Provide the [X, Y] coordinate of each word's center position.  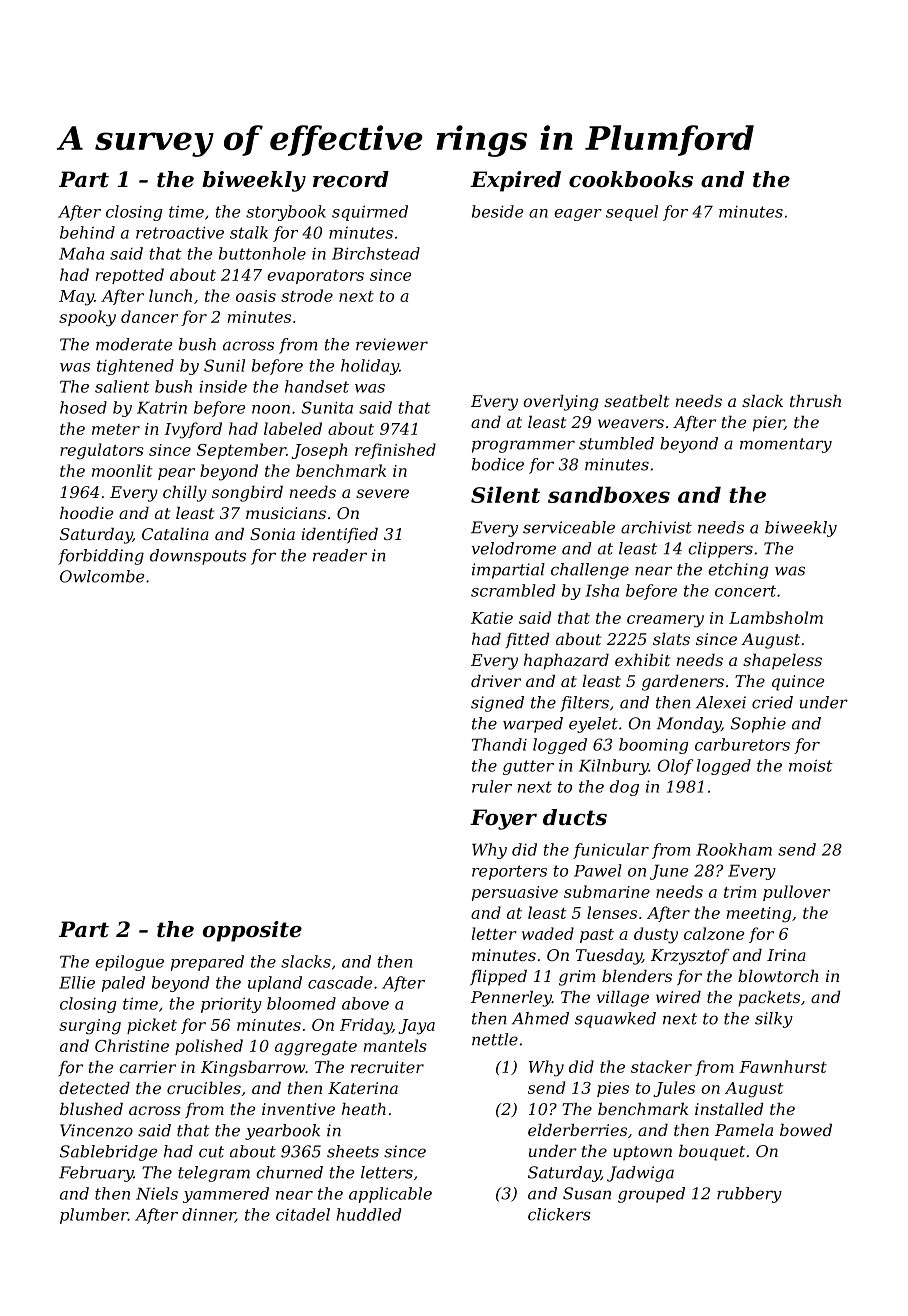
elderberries [577, 1130]
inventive [298, 1109]
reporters [509, 872]
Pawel [598, 870]
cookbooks [631, 179]
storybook [286, 213]
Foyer [503, 819]
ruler [492, 786]
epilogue [129, 963]
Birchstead [376, 253]
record [351, 179]
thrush [815, 401]
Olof [675, 767]
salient [122, 386]
